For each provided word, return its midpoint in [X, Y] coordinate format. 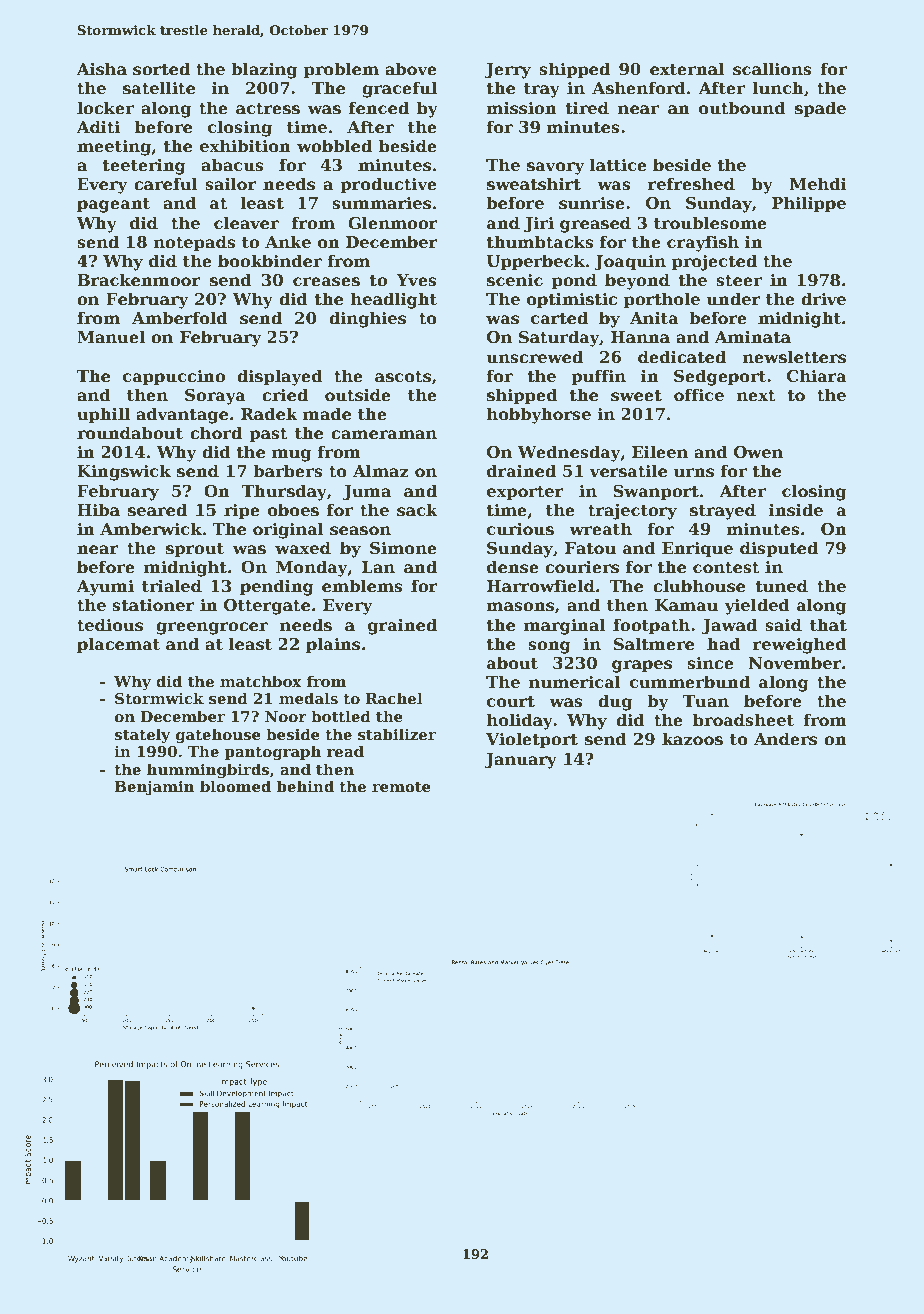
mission [521, 108]
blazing [264, 70]
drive [823, 299]
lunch [778, 88]
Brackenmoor [139, 280]
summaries [381, 203]
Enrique [697, 550]
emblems [362, 586]
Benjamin [154, 788]
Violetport [532, 740]
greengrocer [212, 628]
